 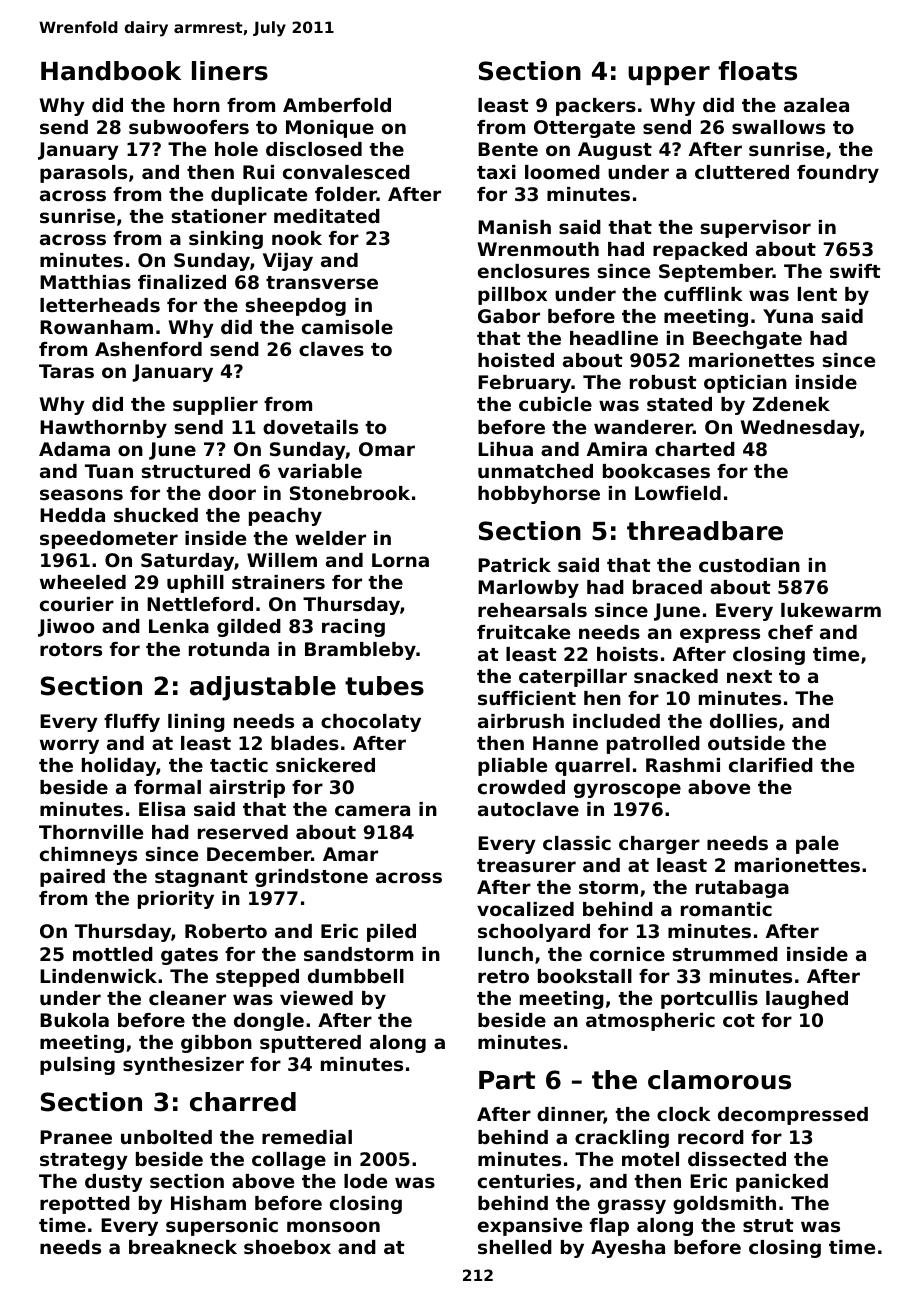 I want to click on shelled, so click(x=515, y=1247).
